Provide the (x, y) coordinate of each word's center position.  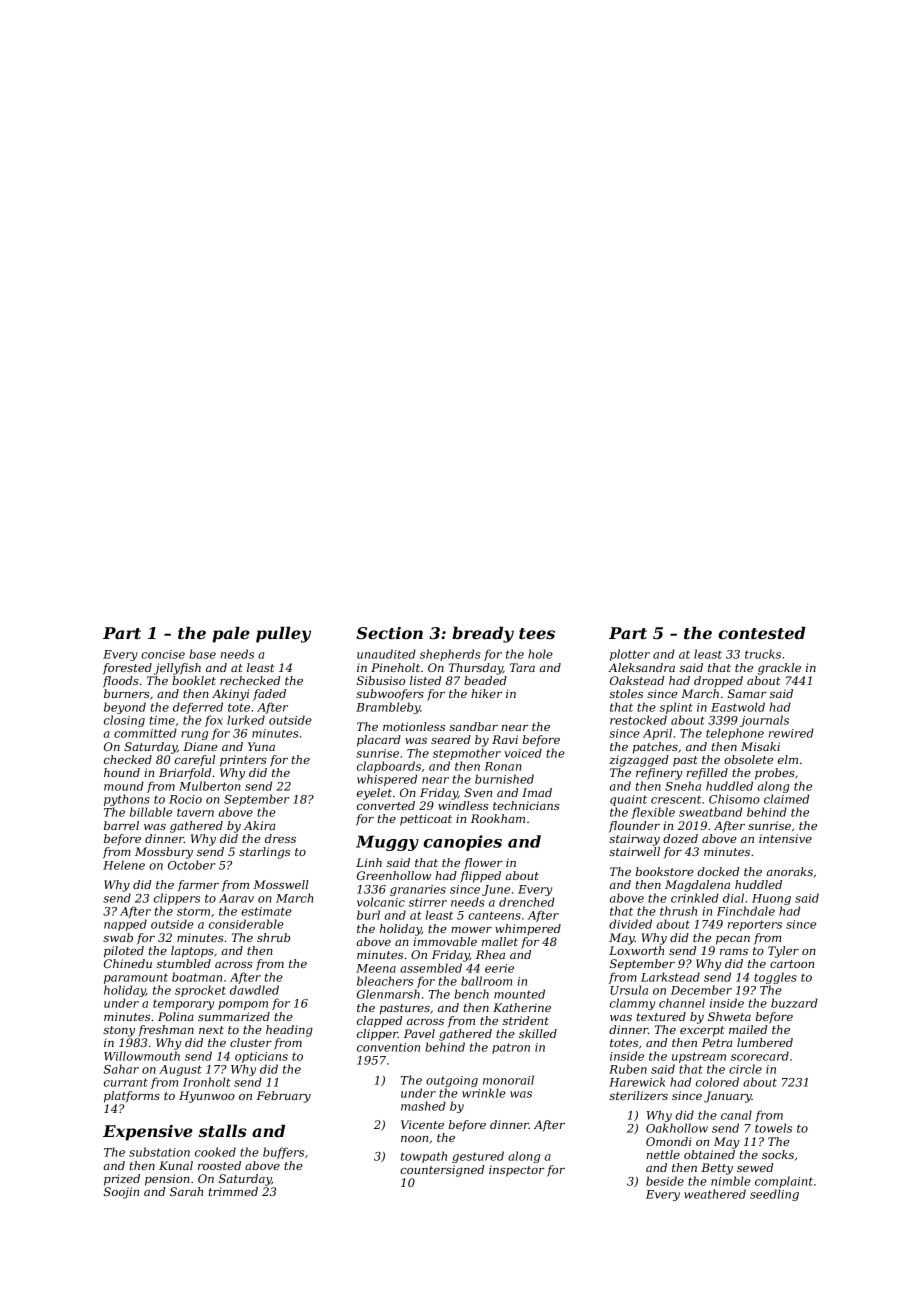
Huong (771, 899)
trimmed (233, 1191)
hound (122, 772)
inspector (516, 1171)
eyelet (374, 794)
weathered (715, 1194)
